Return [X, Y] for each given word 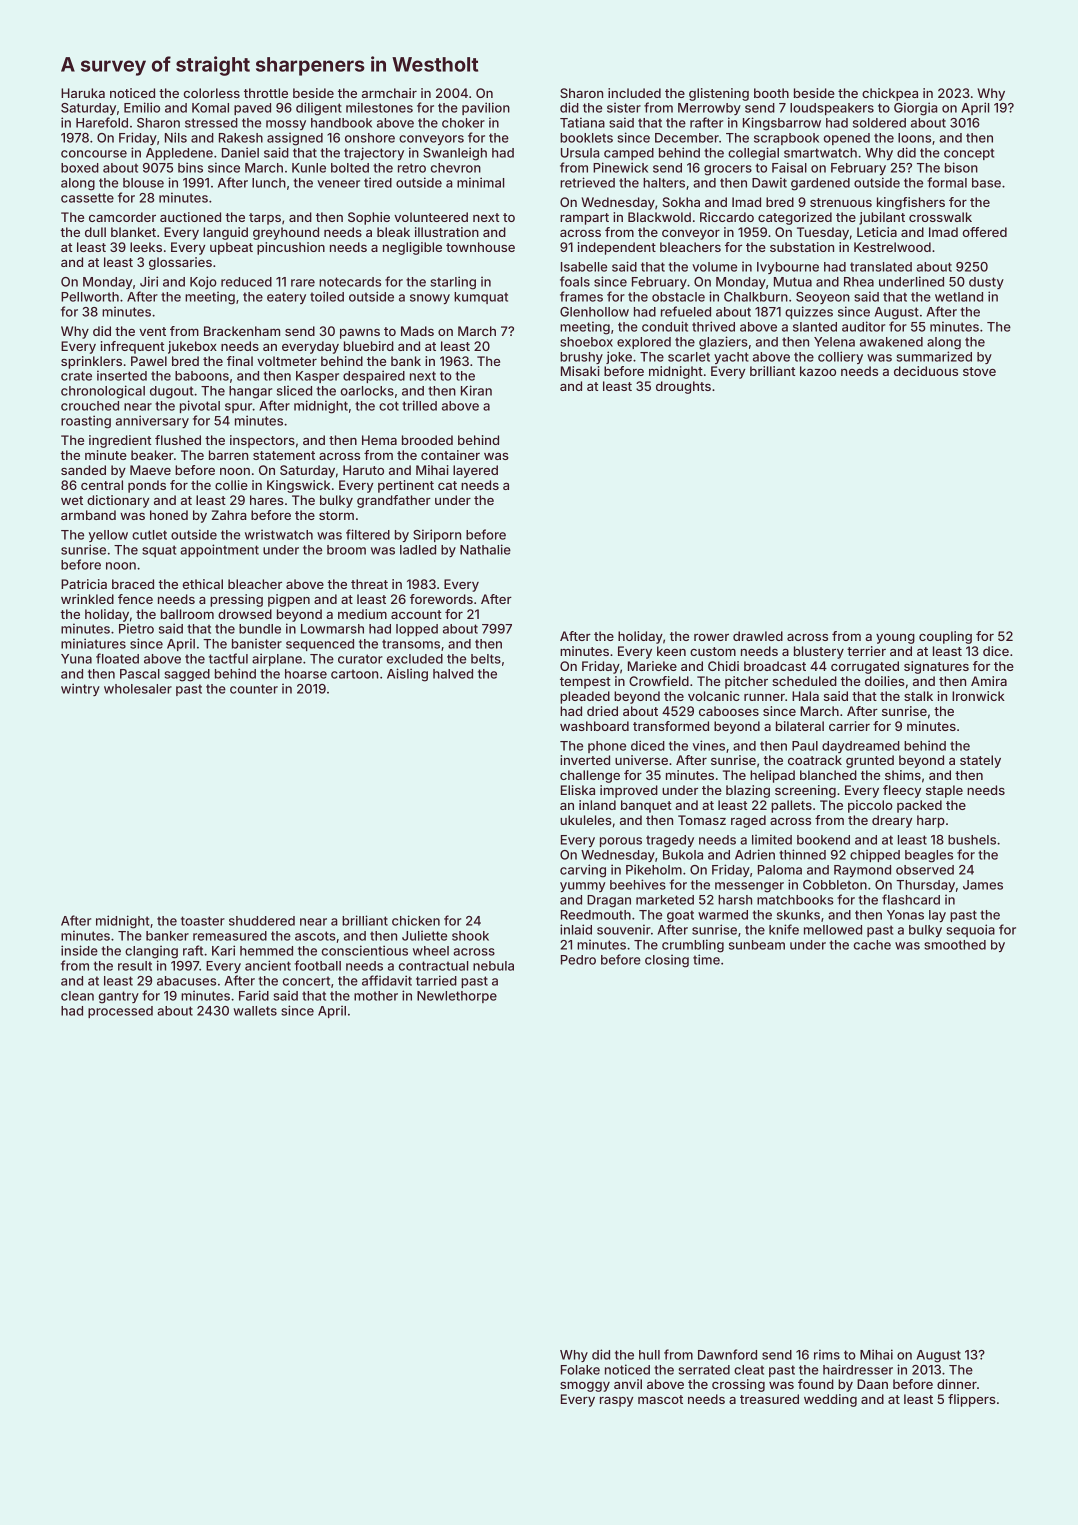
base [986, 183]
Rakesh [241, 138]
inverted [585, 760]
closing [667, 961]
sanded [83, 470]
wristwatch [279, 534]
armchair [389, 93]
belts [486, 659]
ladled [418, 550]
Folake [580, 1370]
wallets [255, 1011]
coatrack [815, 760]
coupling [945, 637]
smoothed [955, 945]
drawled [758, 636]
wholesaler [138, 689]
